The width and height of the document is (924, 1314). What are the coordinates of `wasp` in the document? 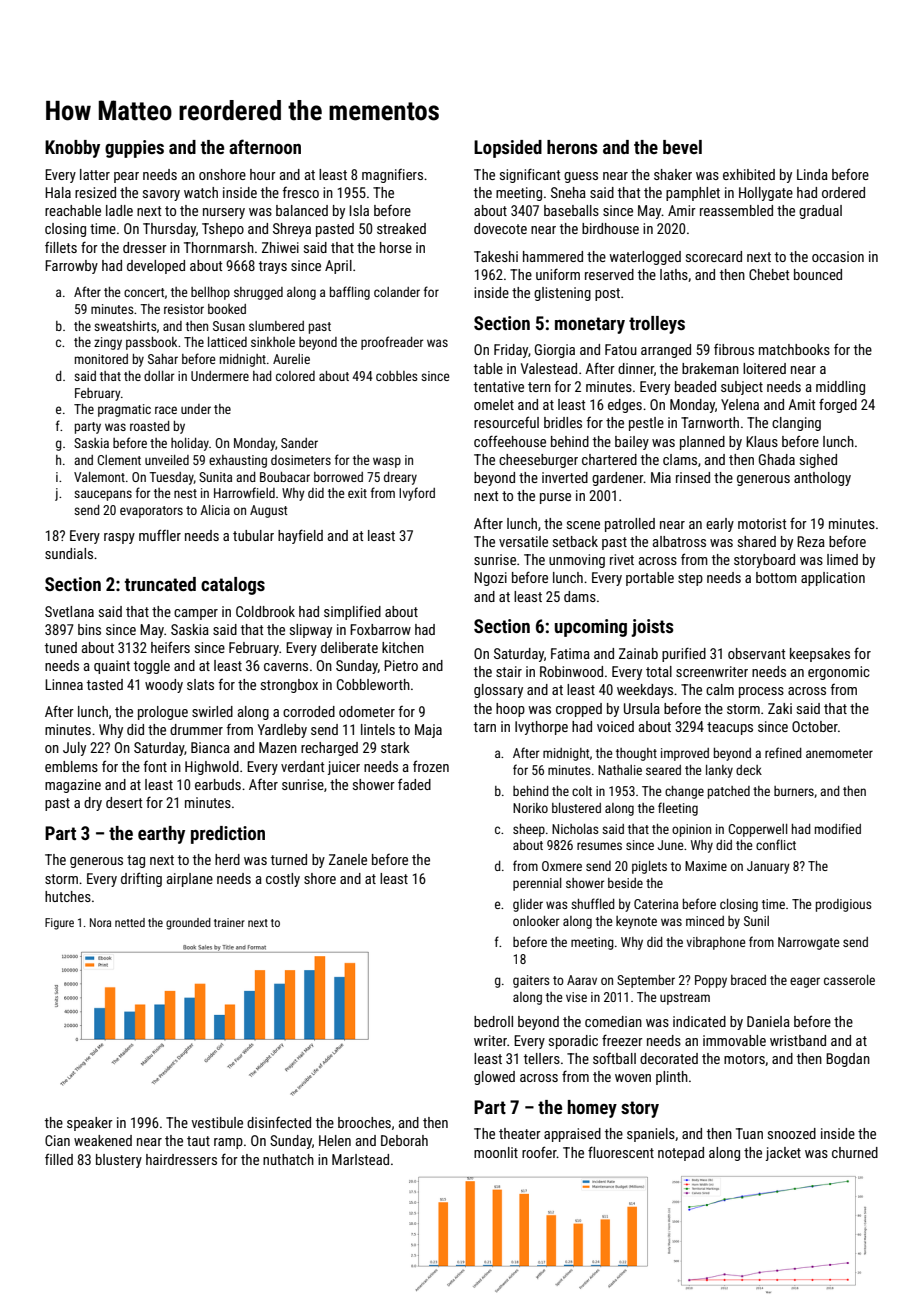 It's located at (387, 462).
